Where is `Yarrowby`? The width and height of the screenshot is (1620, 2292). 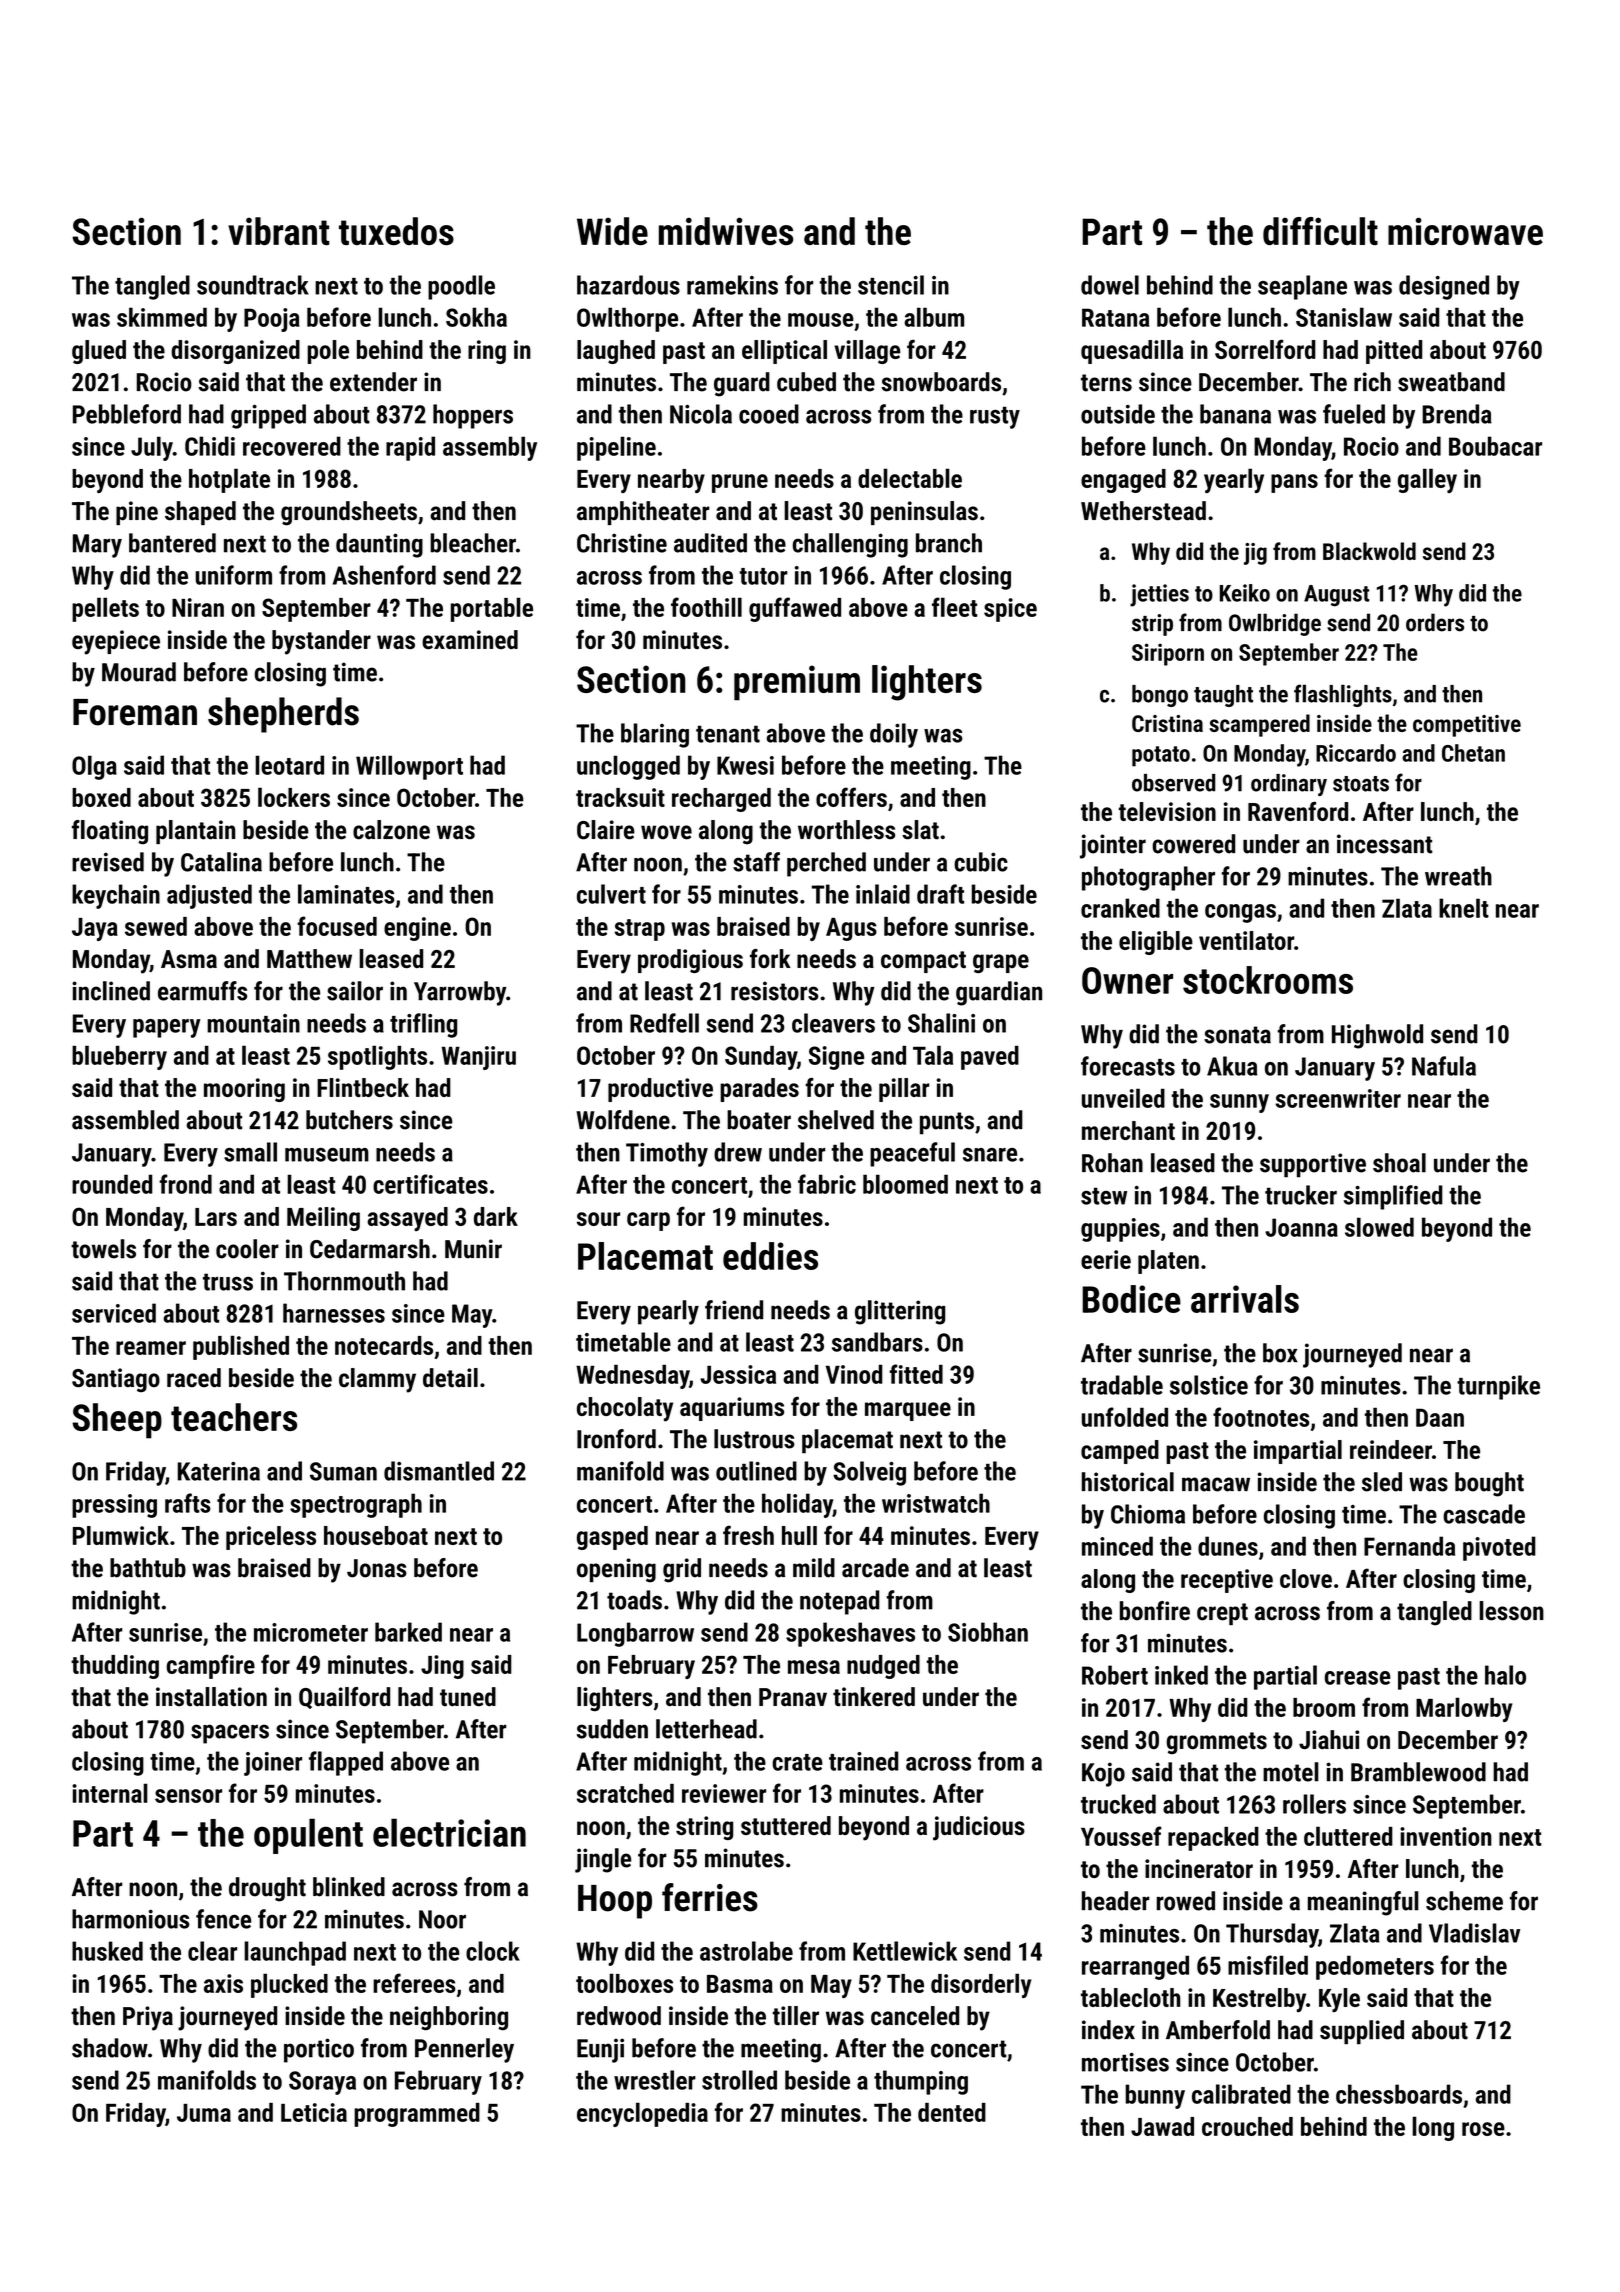
Yarrowby is located at coordinates (460, 993).
